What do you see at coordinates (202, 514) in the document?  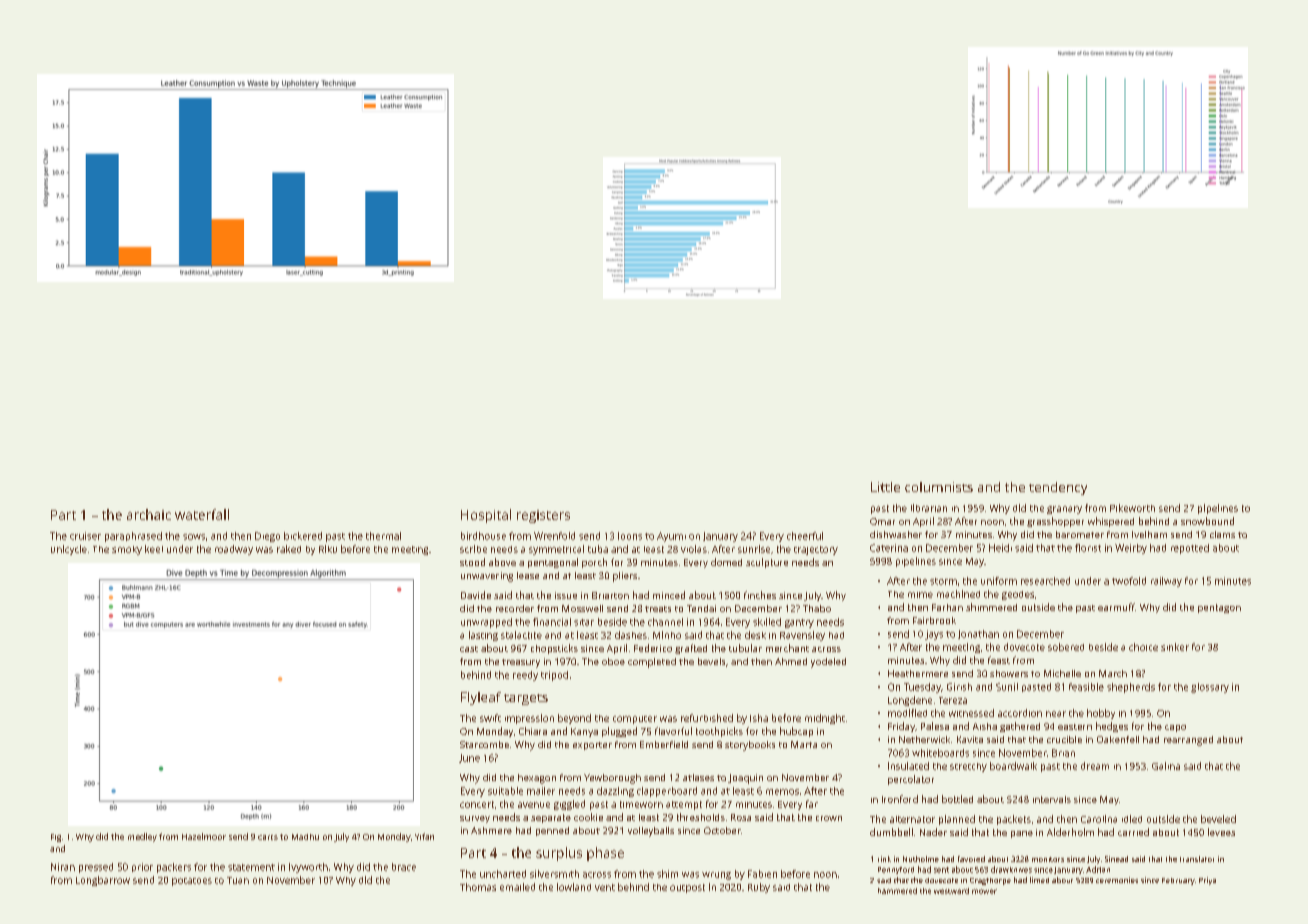 I see `waterfall` at bounding box center [202, 514].
